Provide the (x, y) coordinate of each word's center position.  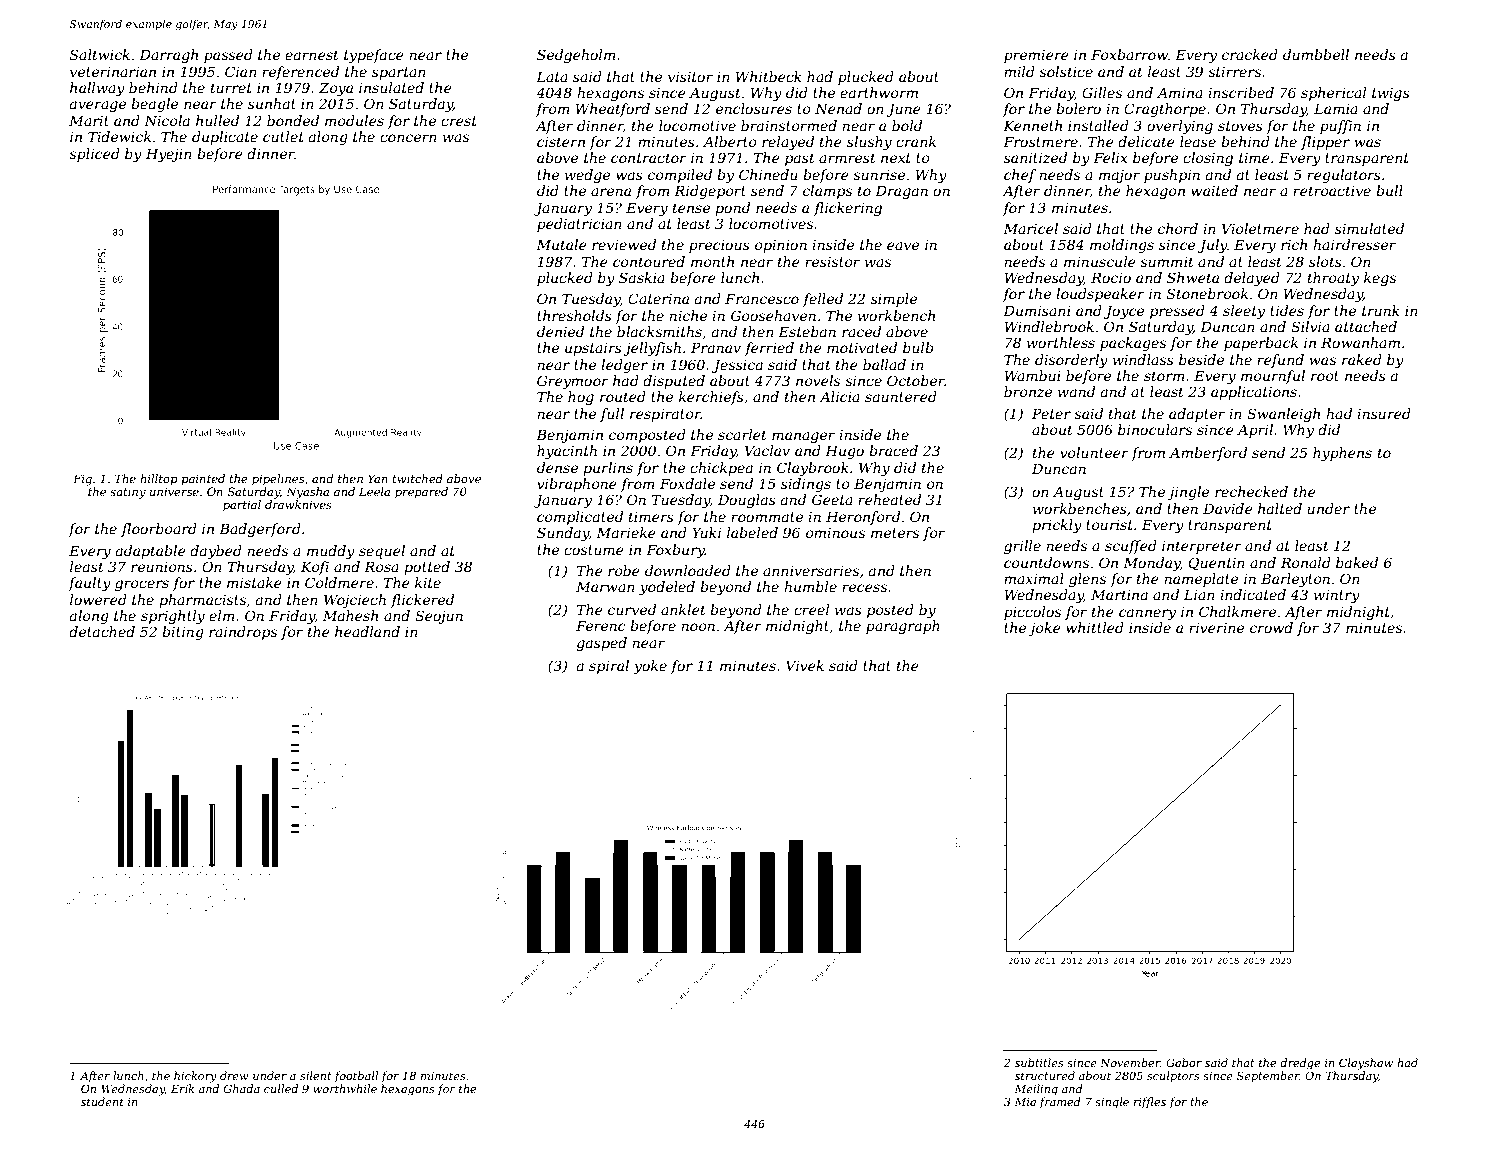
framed (1060, 1102)
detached (102, 631)
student (102, 1101)
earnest (312, 55)
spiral (609, 667)
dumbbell (1316, 54)
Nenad (838, 108)
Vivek (805, 665)
